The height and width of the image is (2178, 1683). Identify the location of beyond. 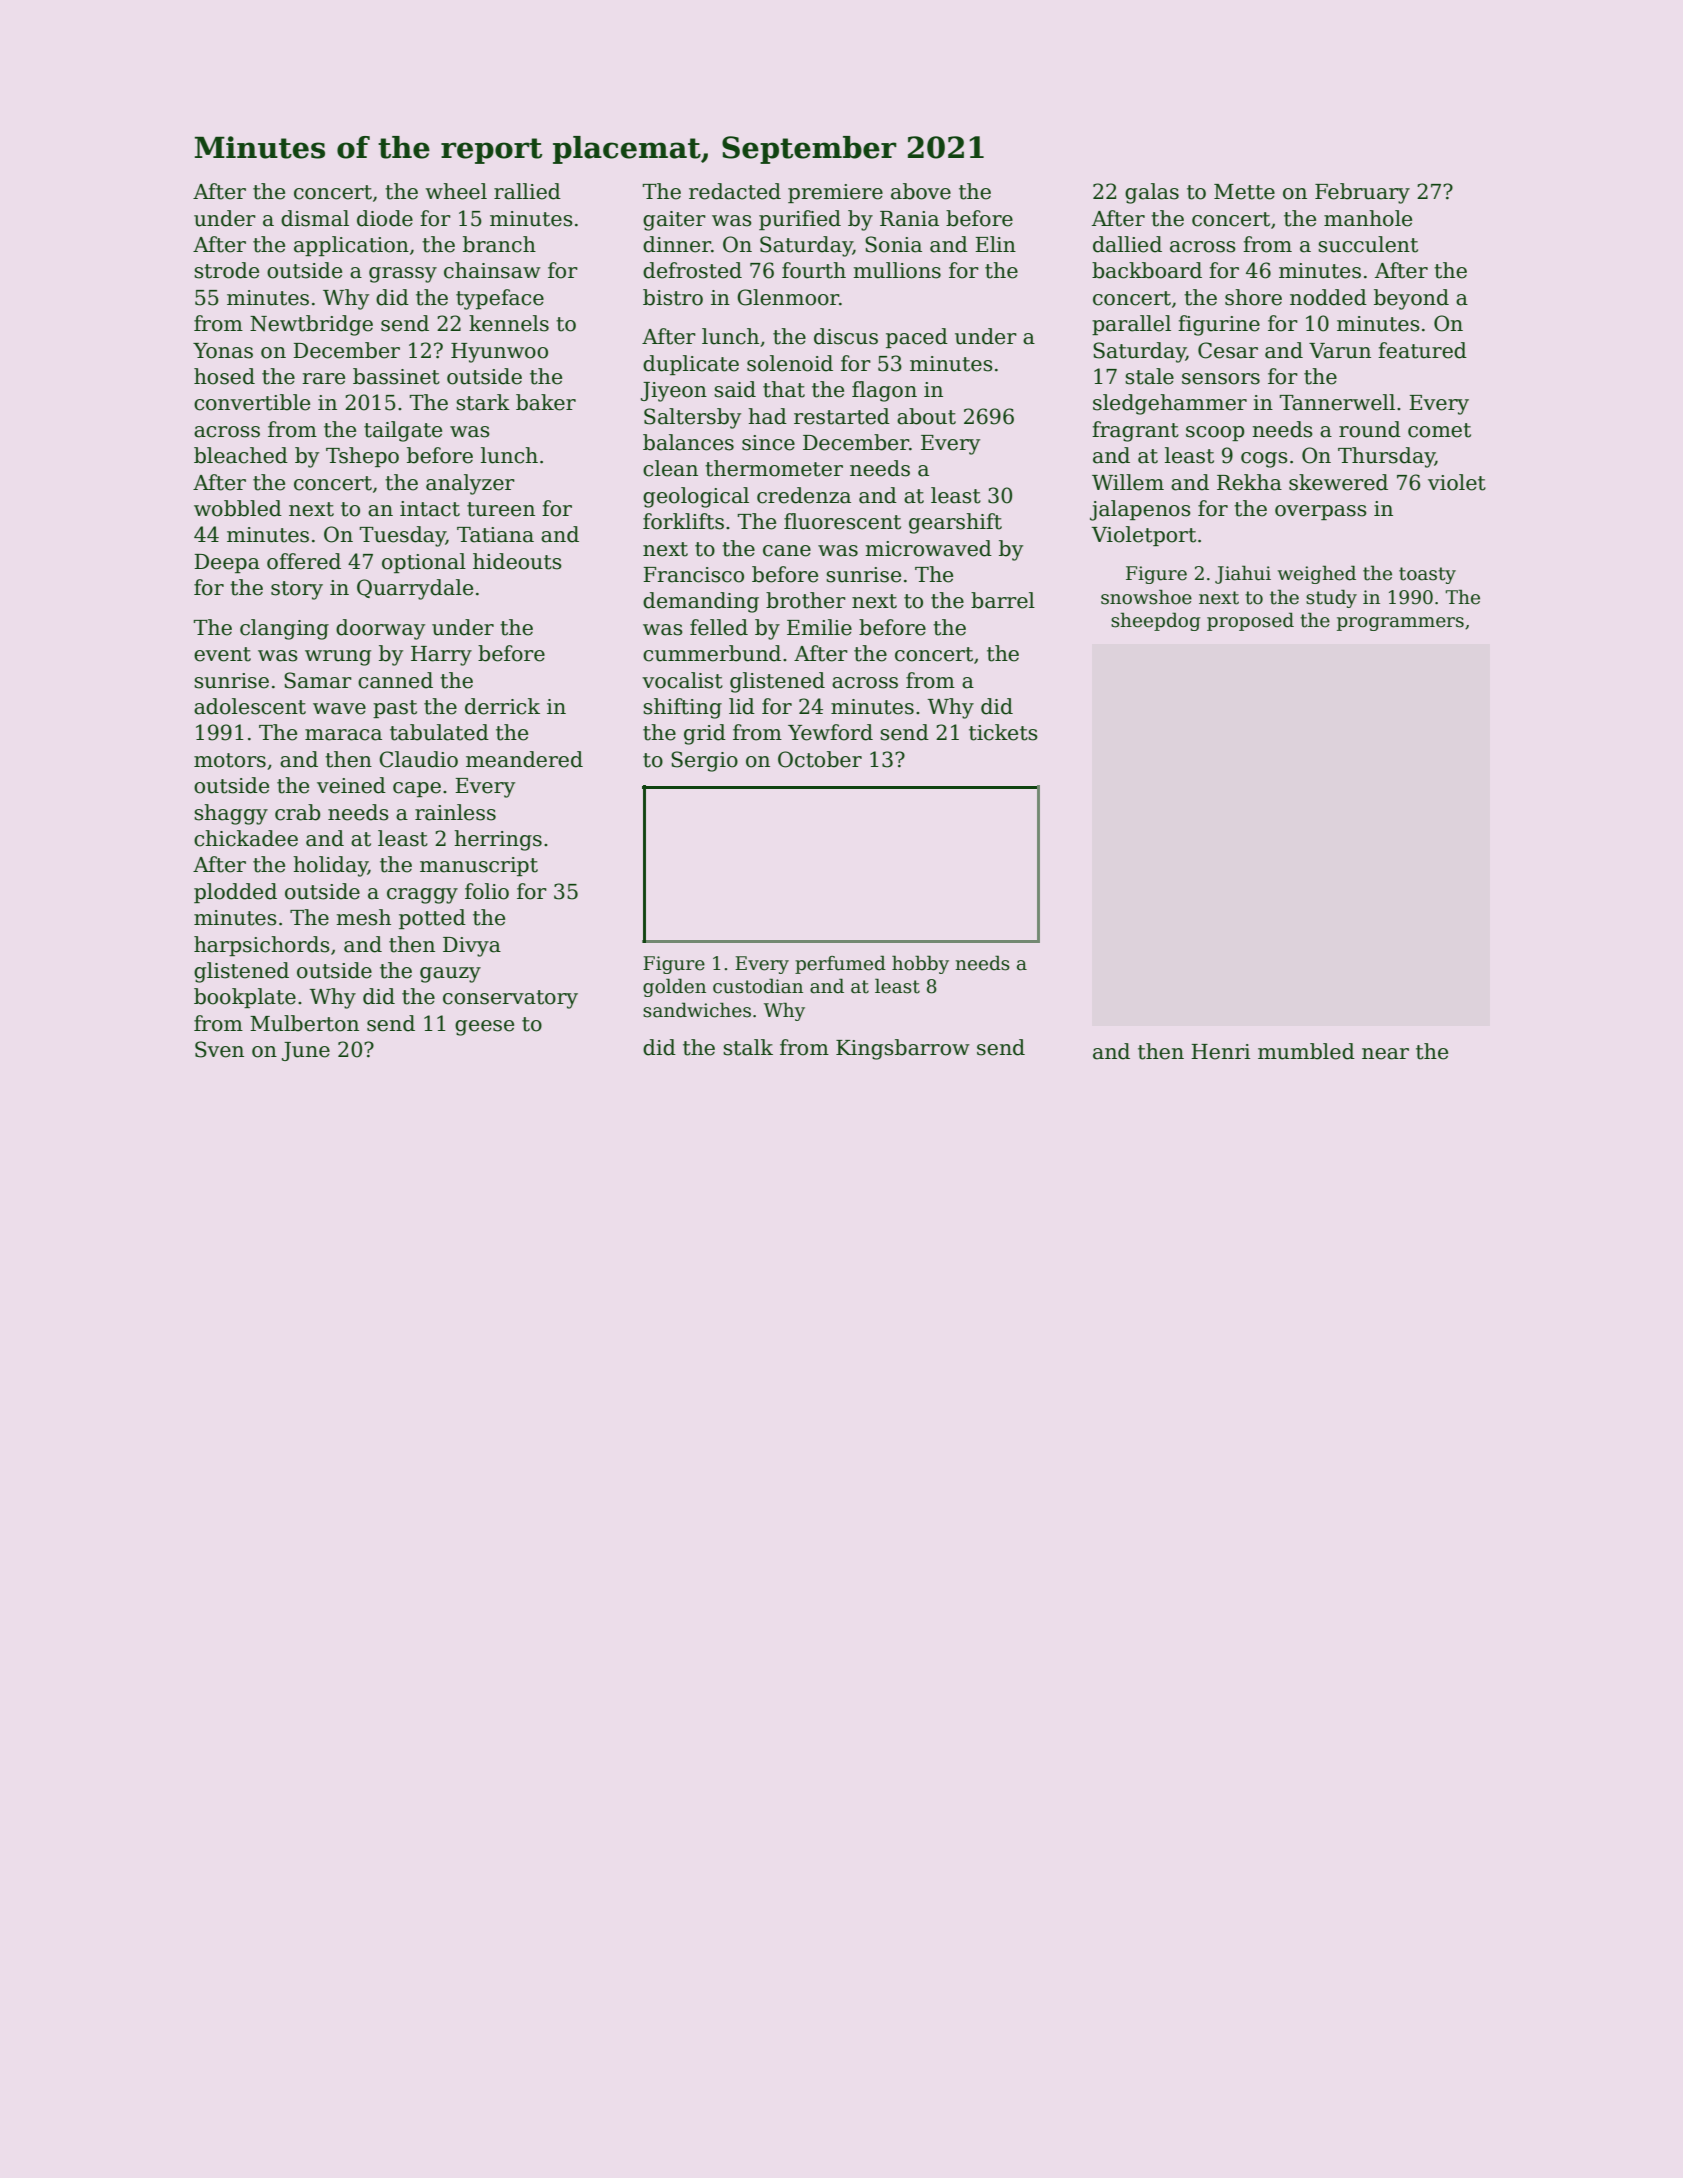
(1411, 299).
